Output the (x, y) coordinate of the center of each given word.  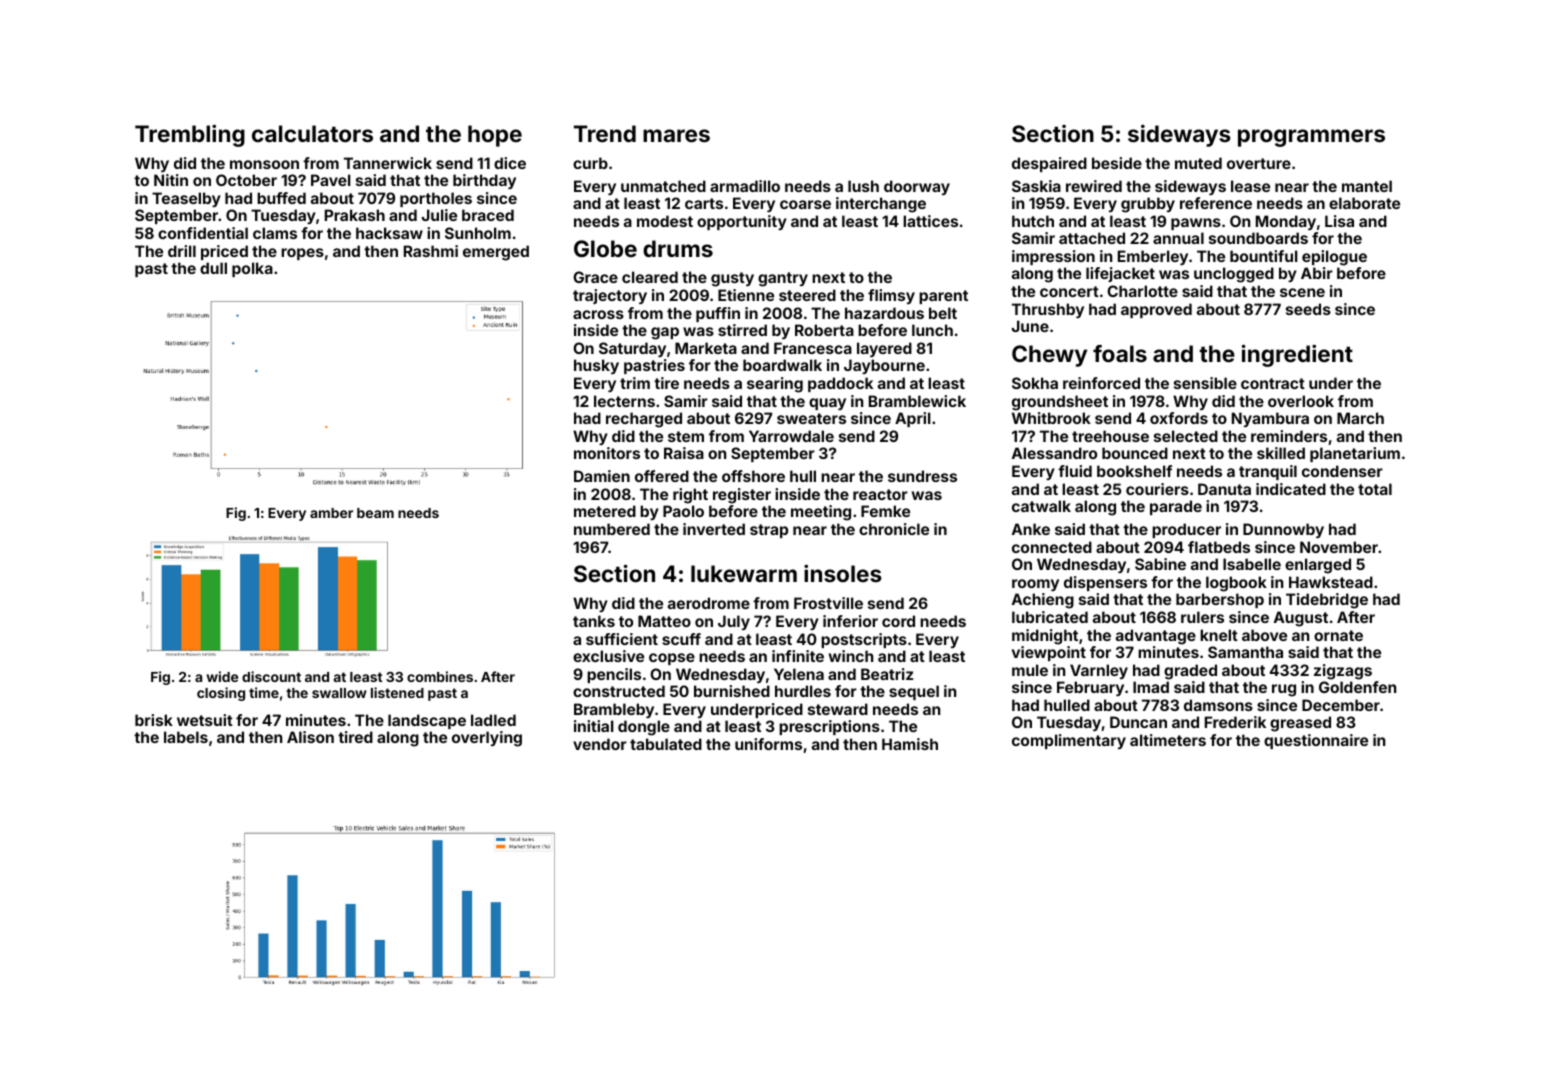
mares (676, 135)
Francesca (813, 348)
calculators (312, 133)
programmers (1311, 138)
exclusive (608, 656)
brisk (154, 720)
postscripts (864, 640)
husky (596, 366)
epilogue (1334, 258)
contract (1273, 383)
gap (665, 333)
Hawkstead (1331, 582)
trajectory (610, 296)
